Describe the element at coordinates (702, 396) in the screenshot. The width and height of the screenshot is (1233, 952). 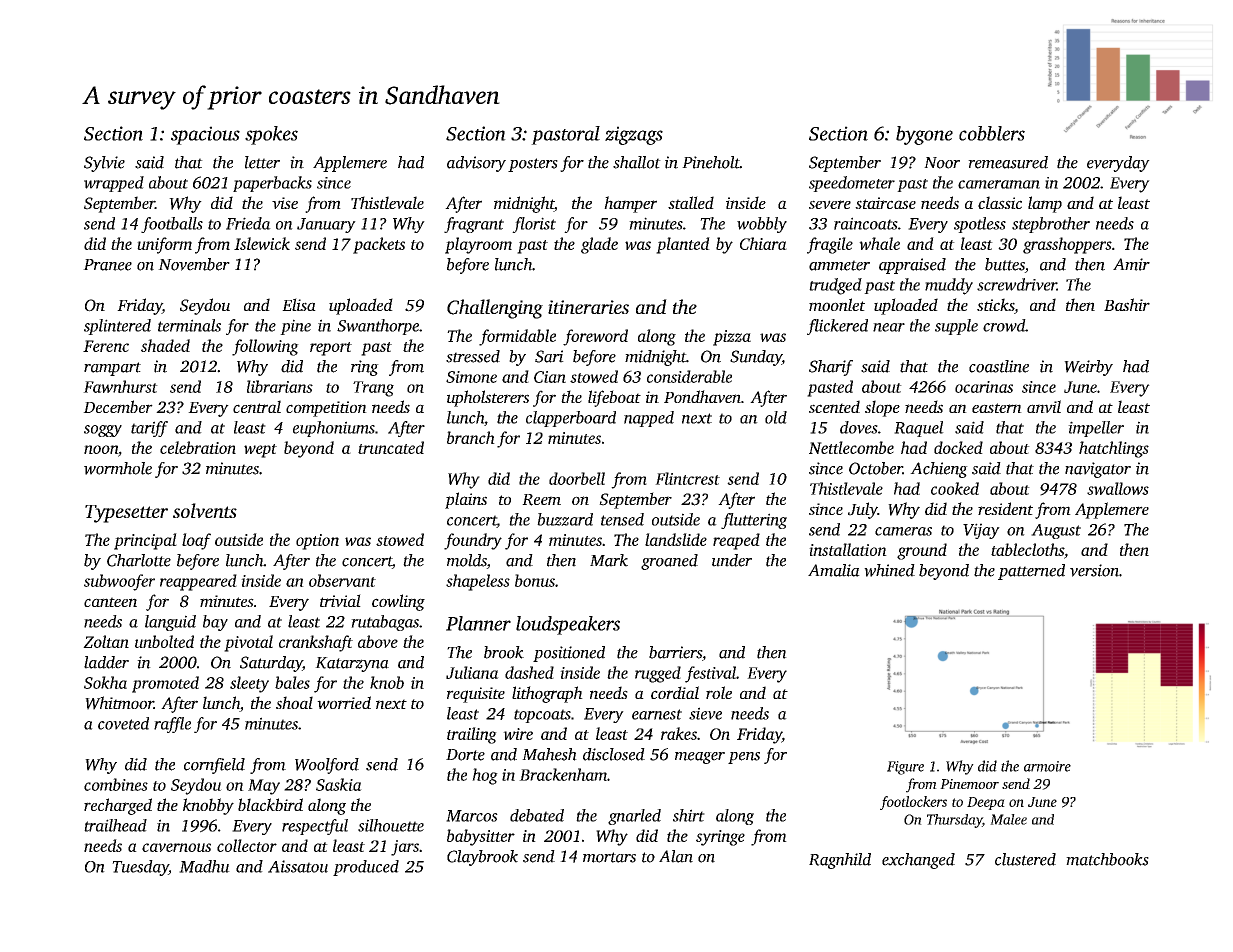
I see `Pondhaven` at that location.
